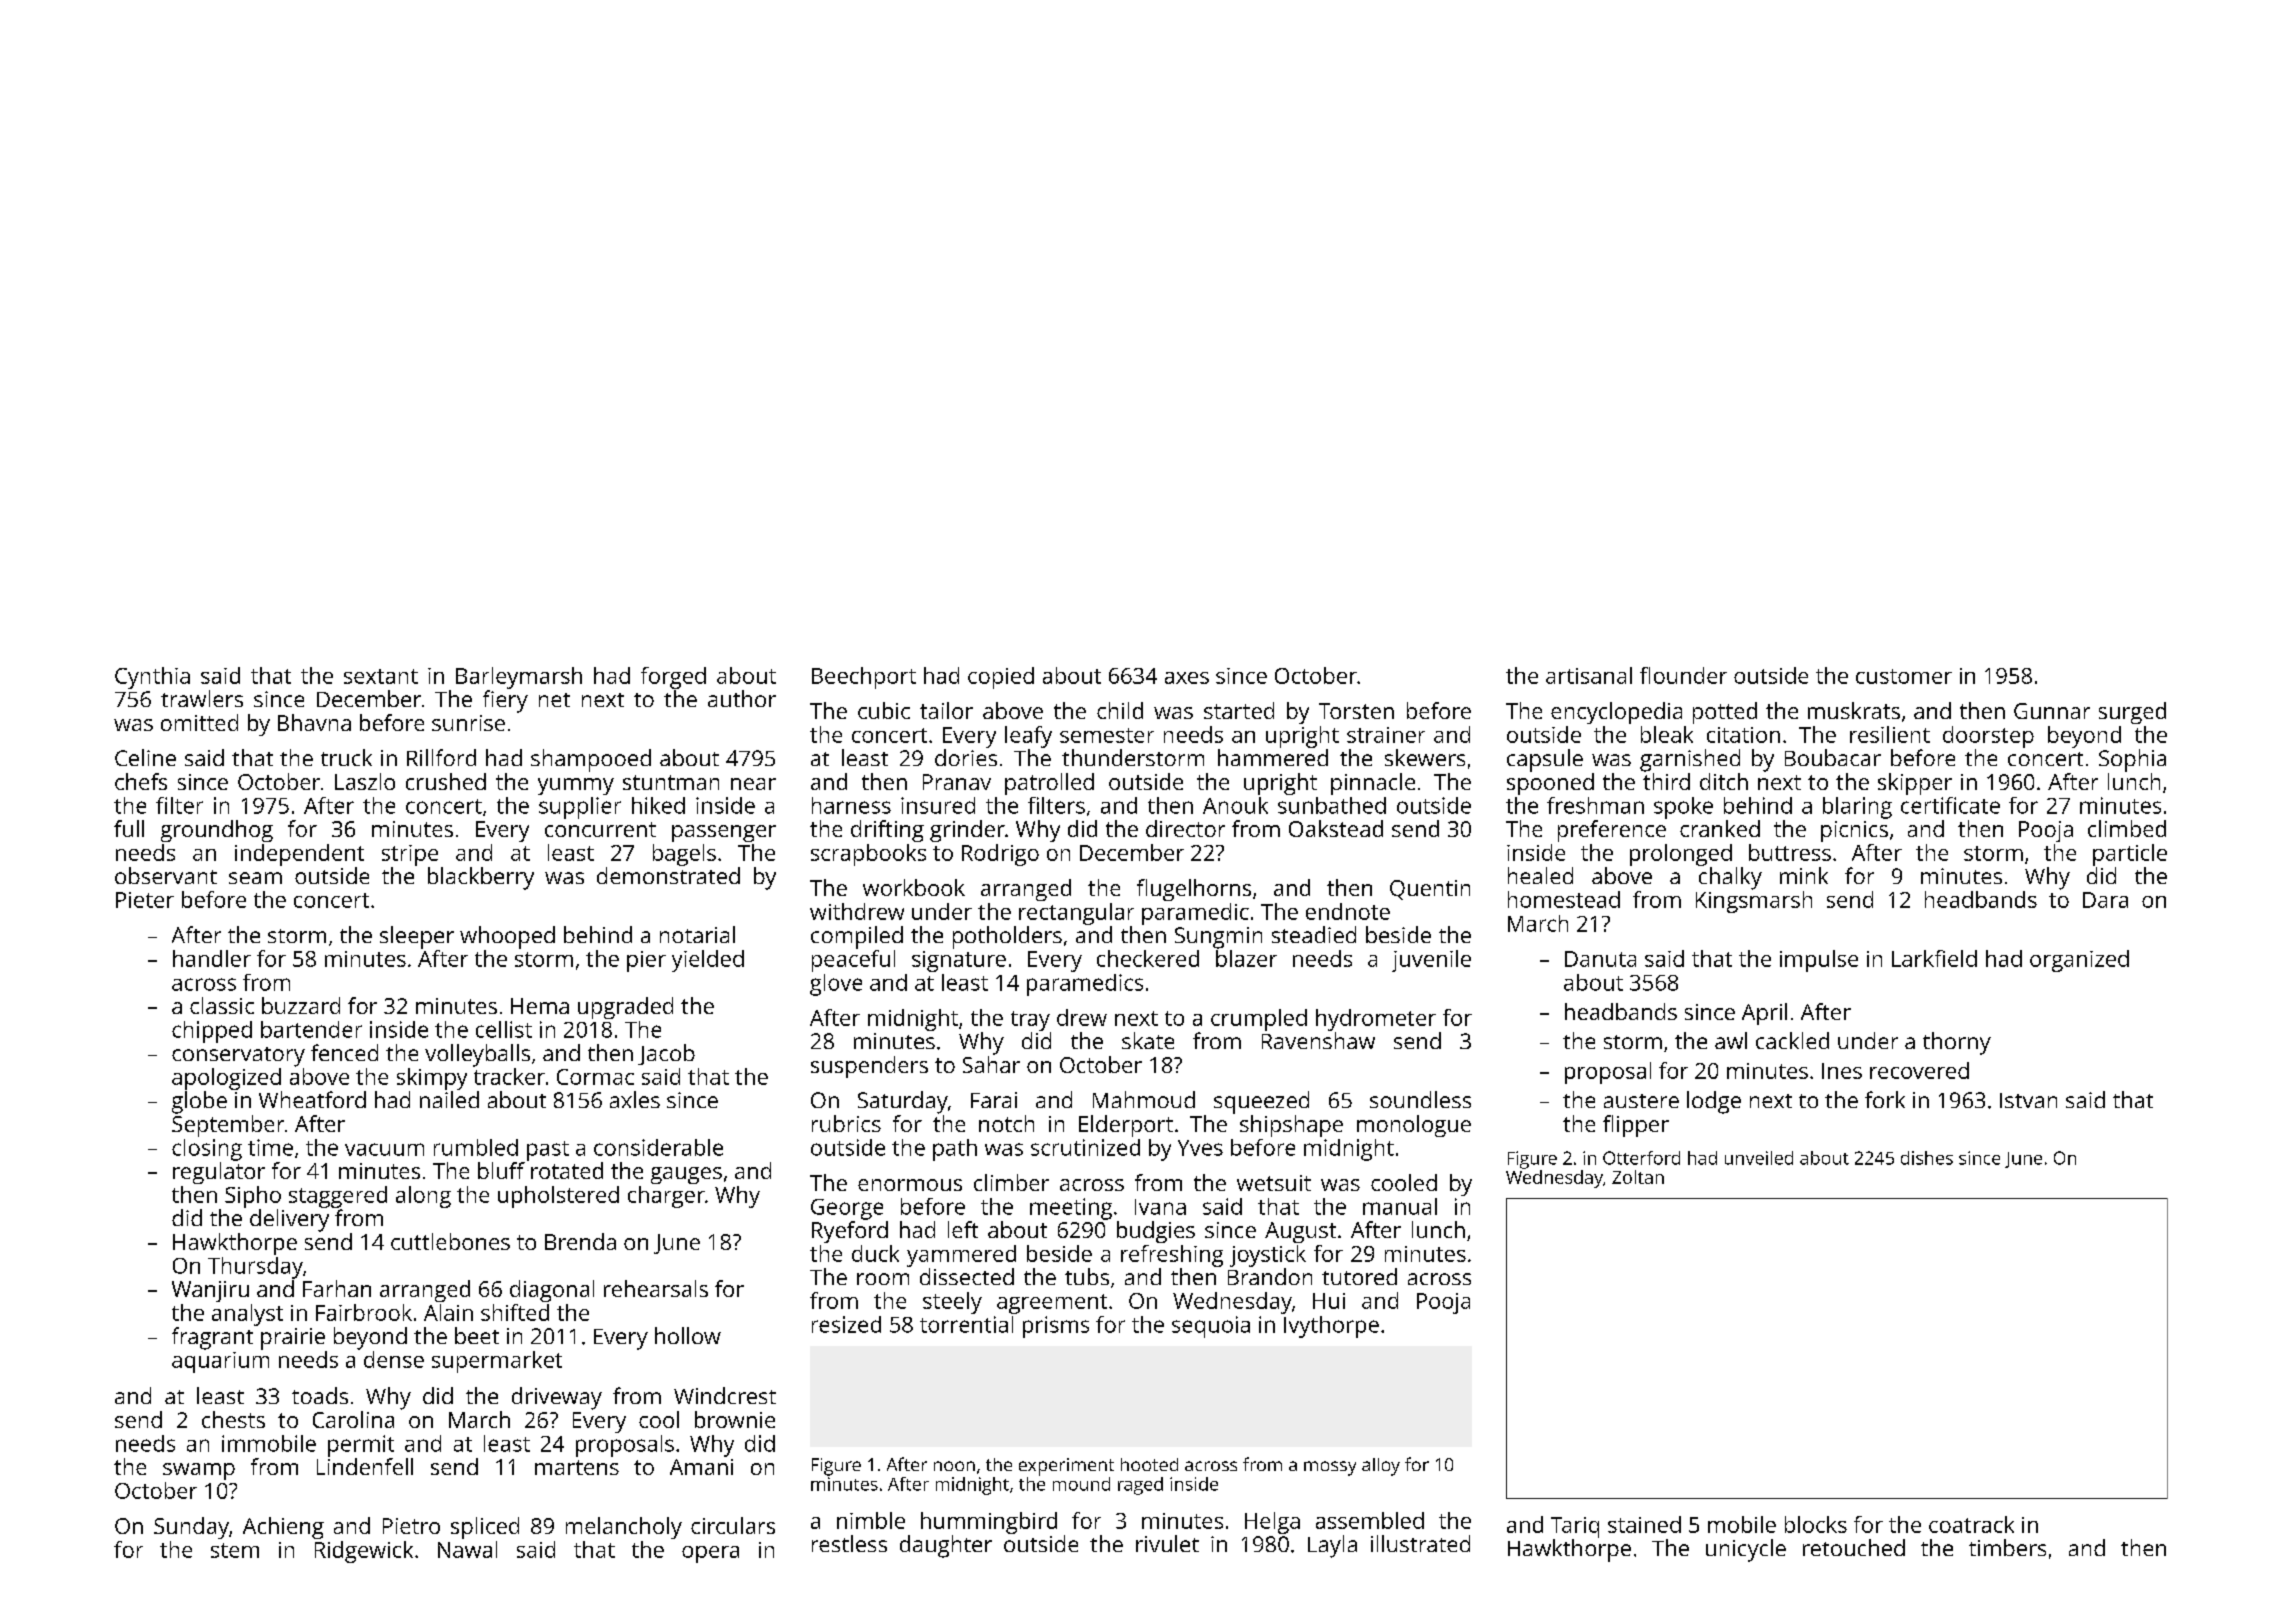  I want to click on Hema, so click(540, 1006).
